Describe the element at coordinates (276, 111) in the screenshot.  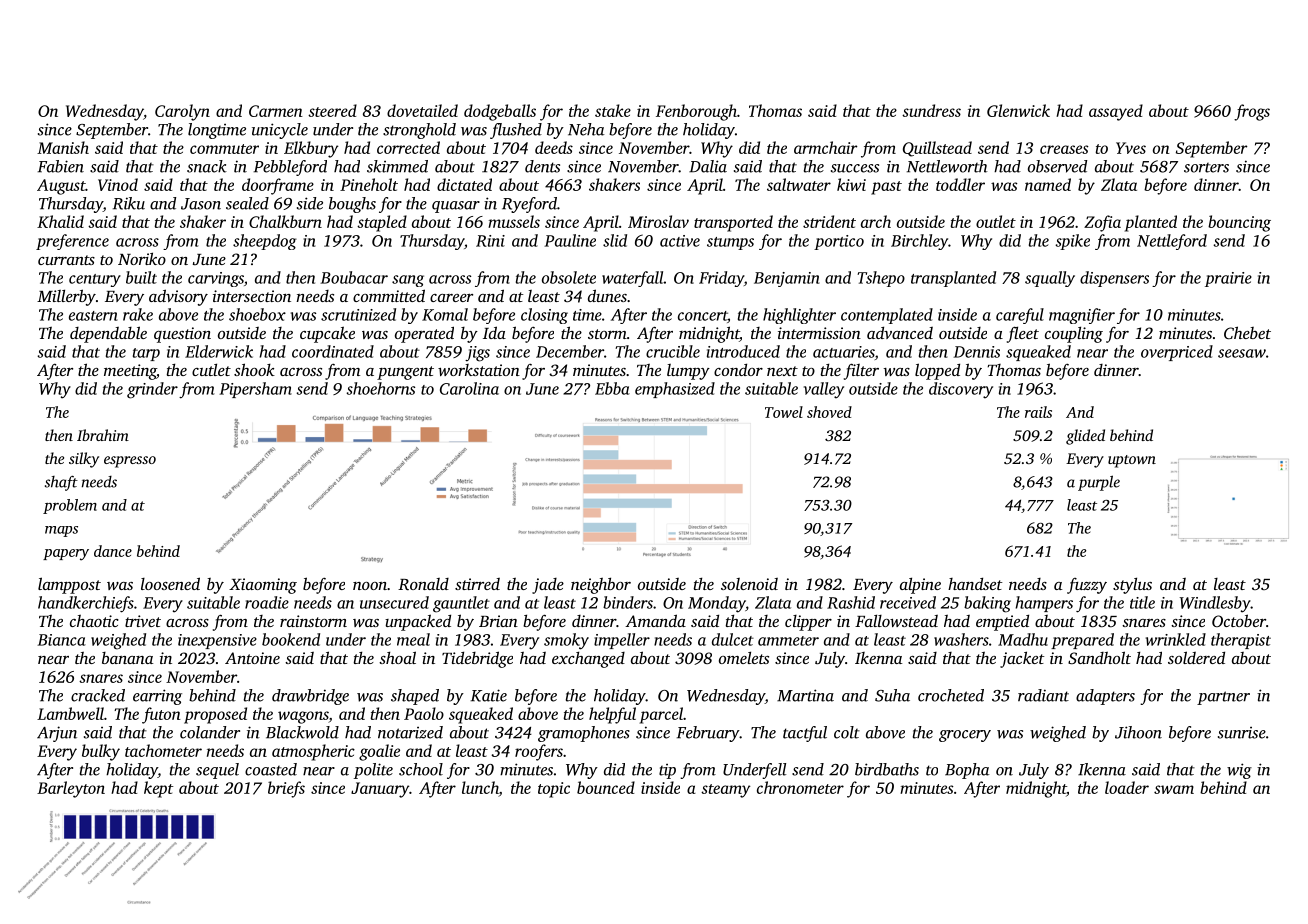
I see `Carmen` at that location.
